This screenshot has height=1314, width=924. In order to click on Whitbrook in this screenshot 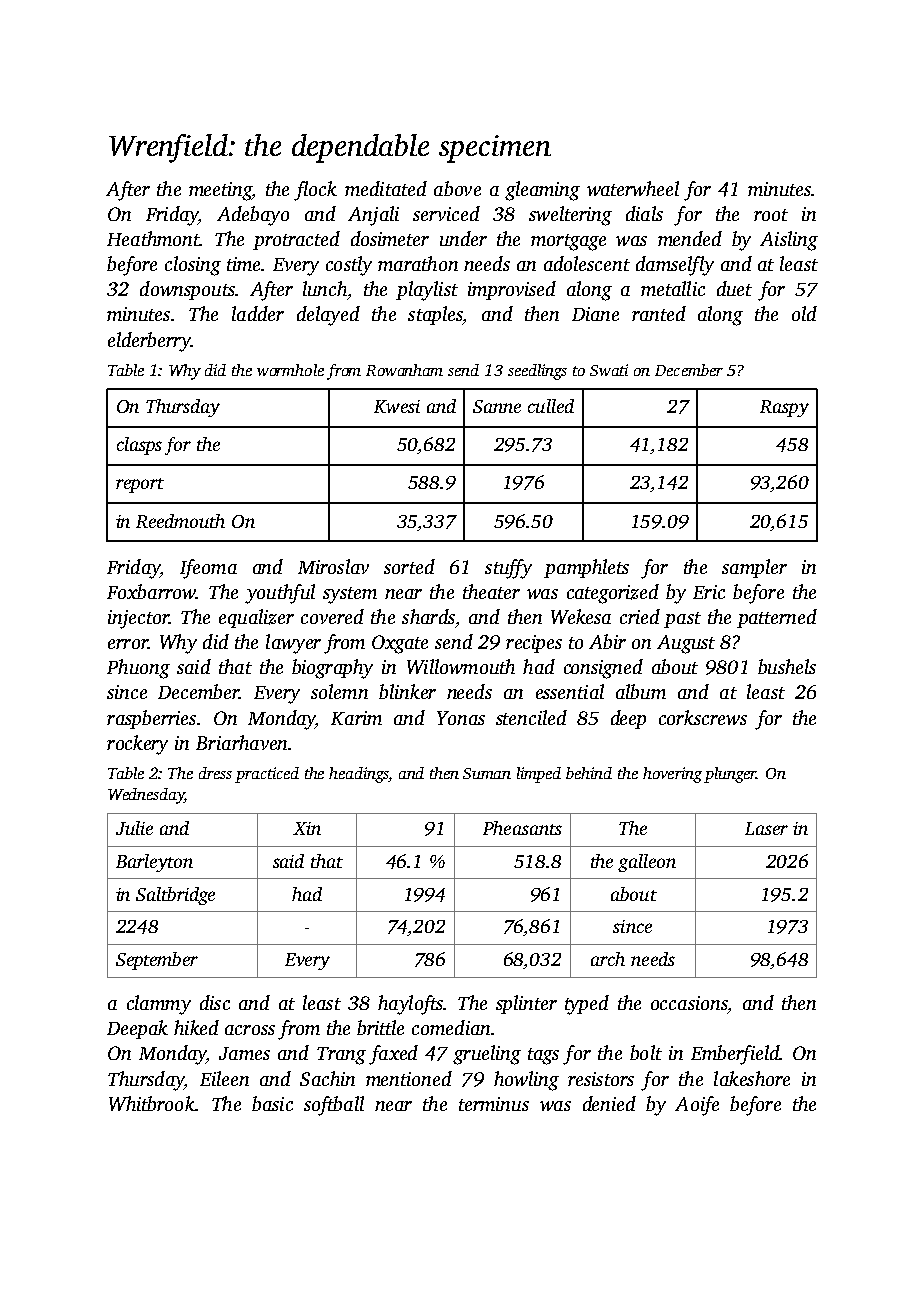, I will do `click(152, 1103)`.
